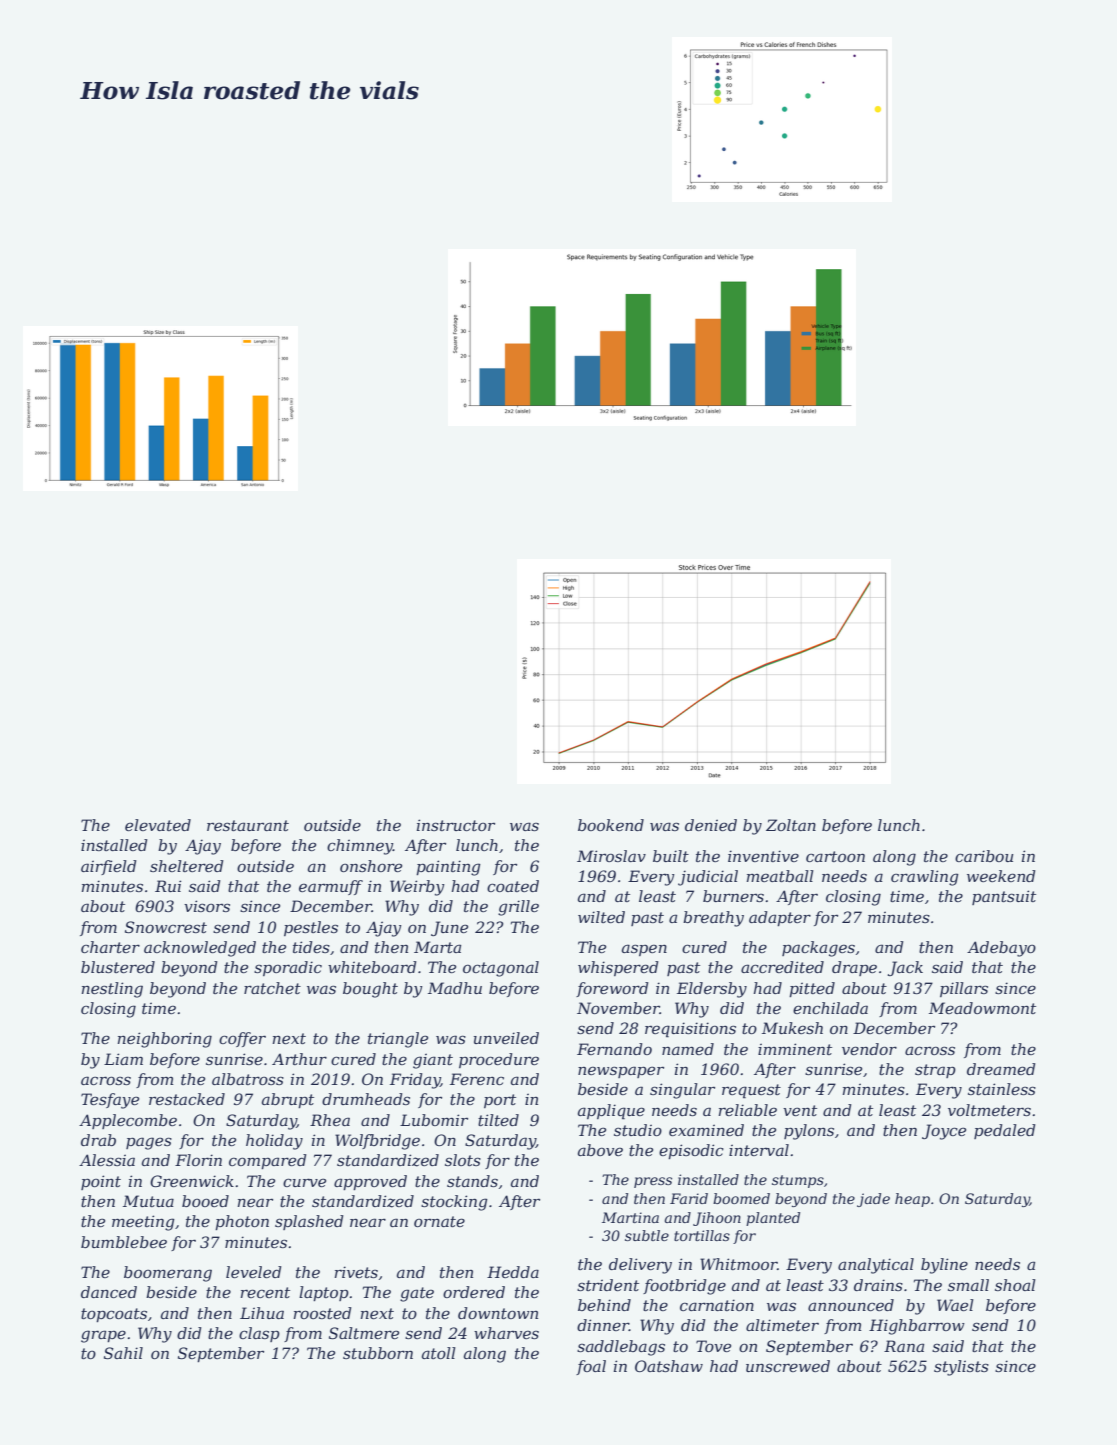 This screenshot has height=1445, width=1117. I want to click on curve, so click(304, 1182).
